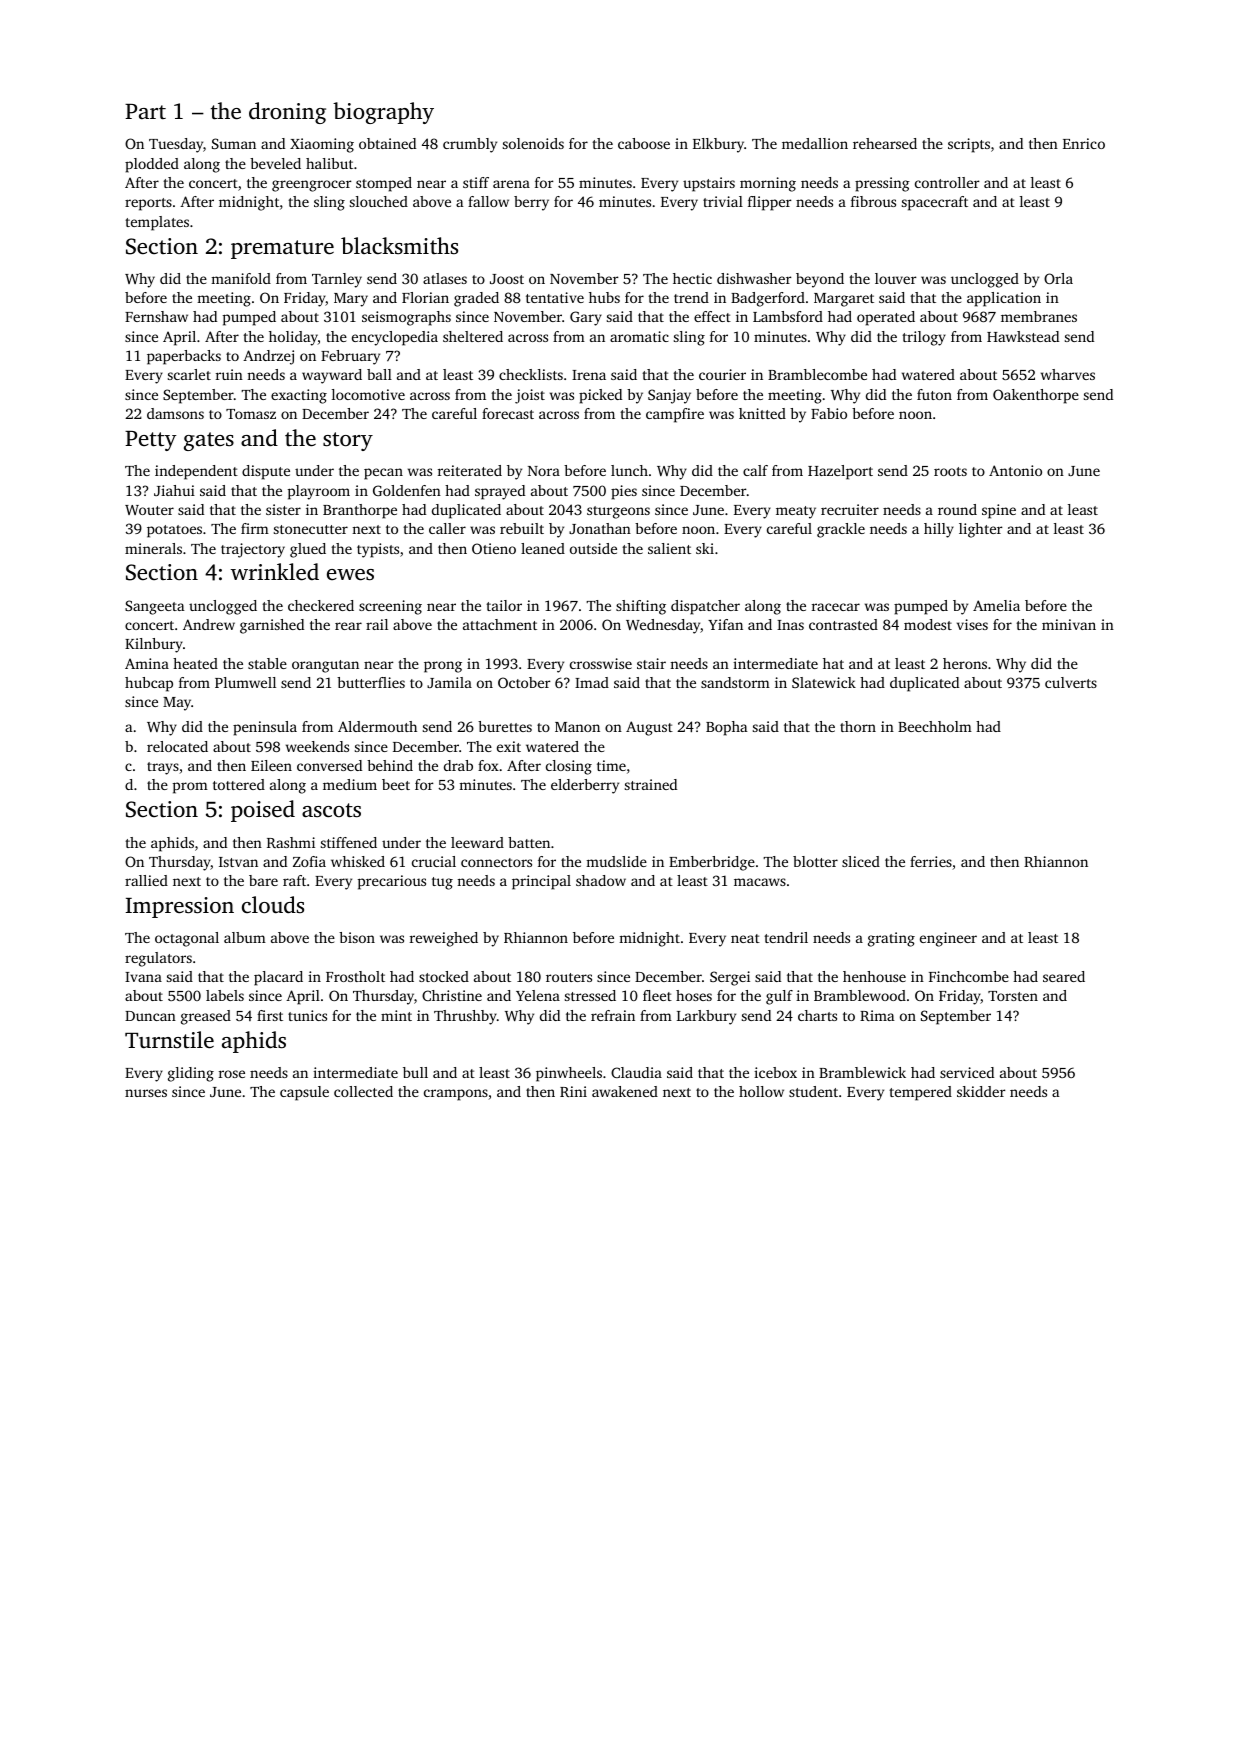  I want to click on meaty, so click(796, 512).
